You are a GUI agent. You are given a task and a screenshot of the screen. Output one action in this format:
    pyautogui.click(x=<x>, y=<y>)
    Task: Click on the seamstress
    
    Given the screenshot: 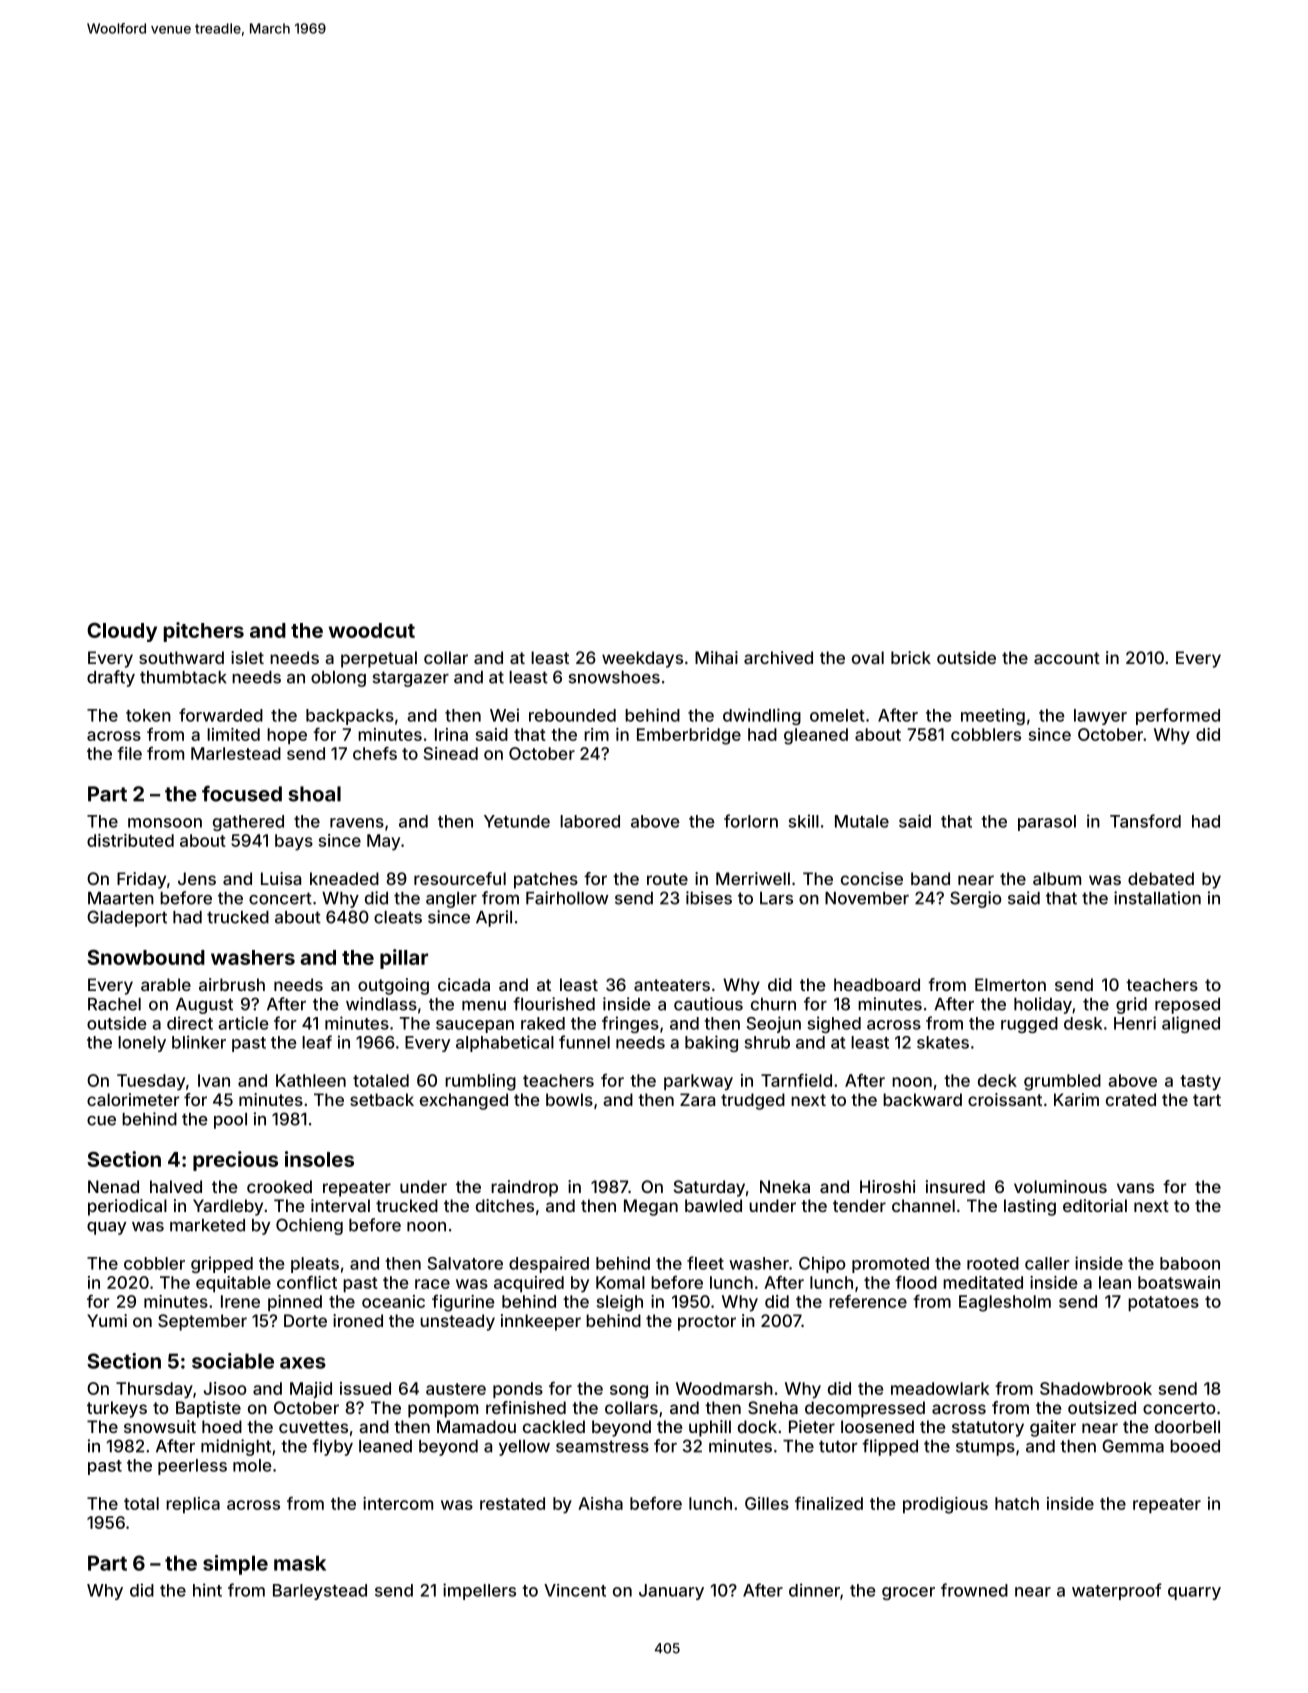 What is the action you would take?
    pyautogui.click(x=602, y=1446)
